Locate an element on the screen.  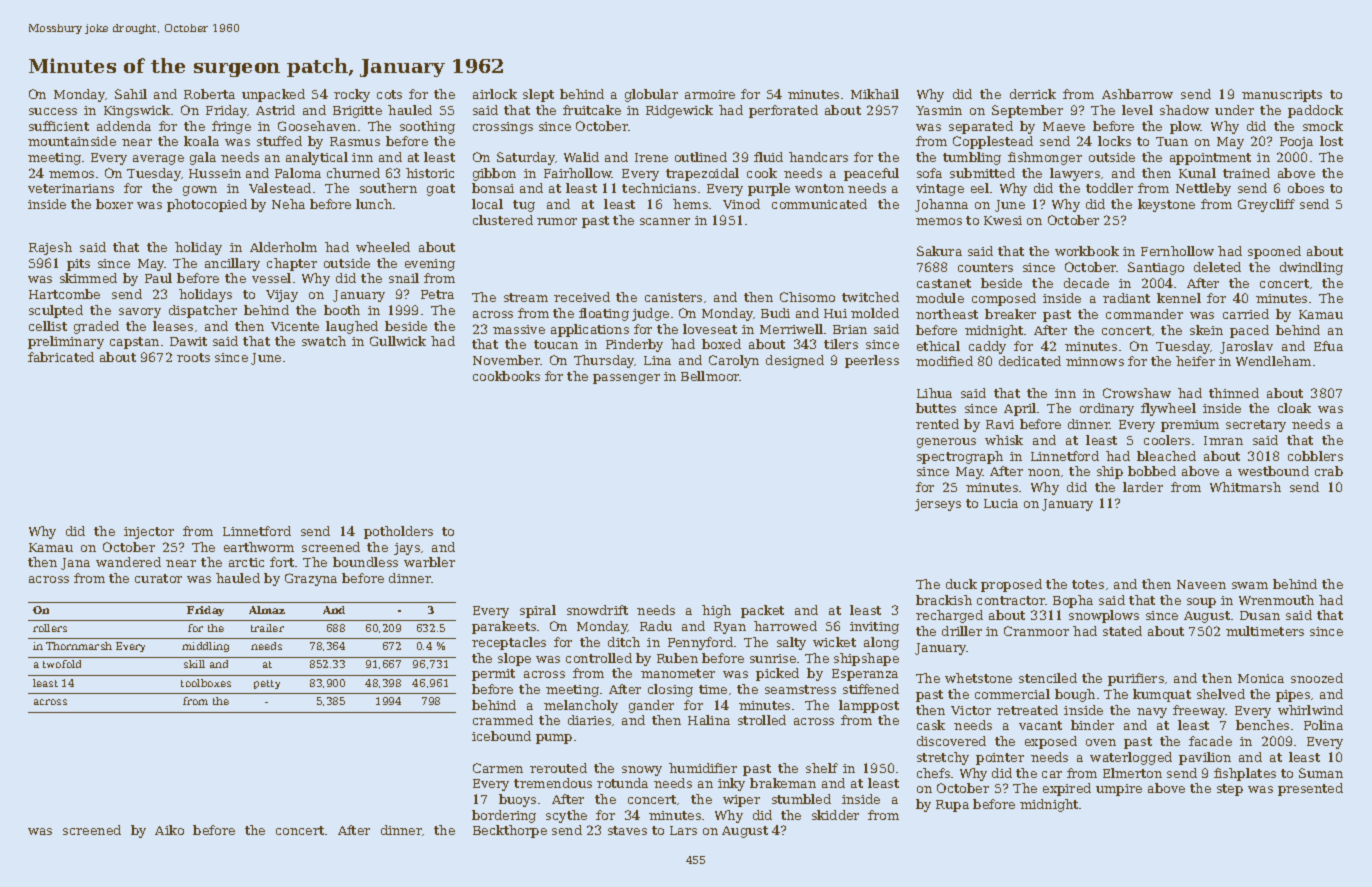
Imran is located at coordinates (1223, 440).
